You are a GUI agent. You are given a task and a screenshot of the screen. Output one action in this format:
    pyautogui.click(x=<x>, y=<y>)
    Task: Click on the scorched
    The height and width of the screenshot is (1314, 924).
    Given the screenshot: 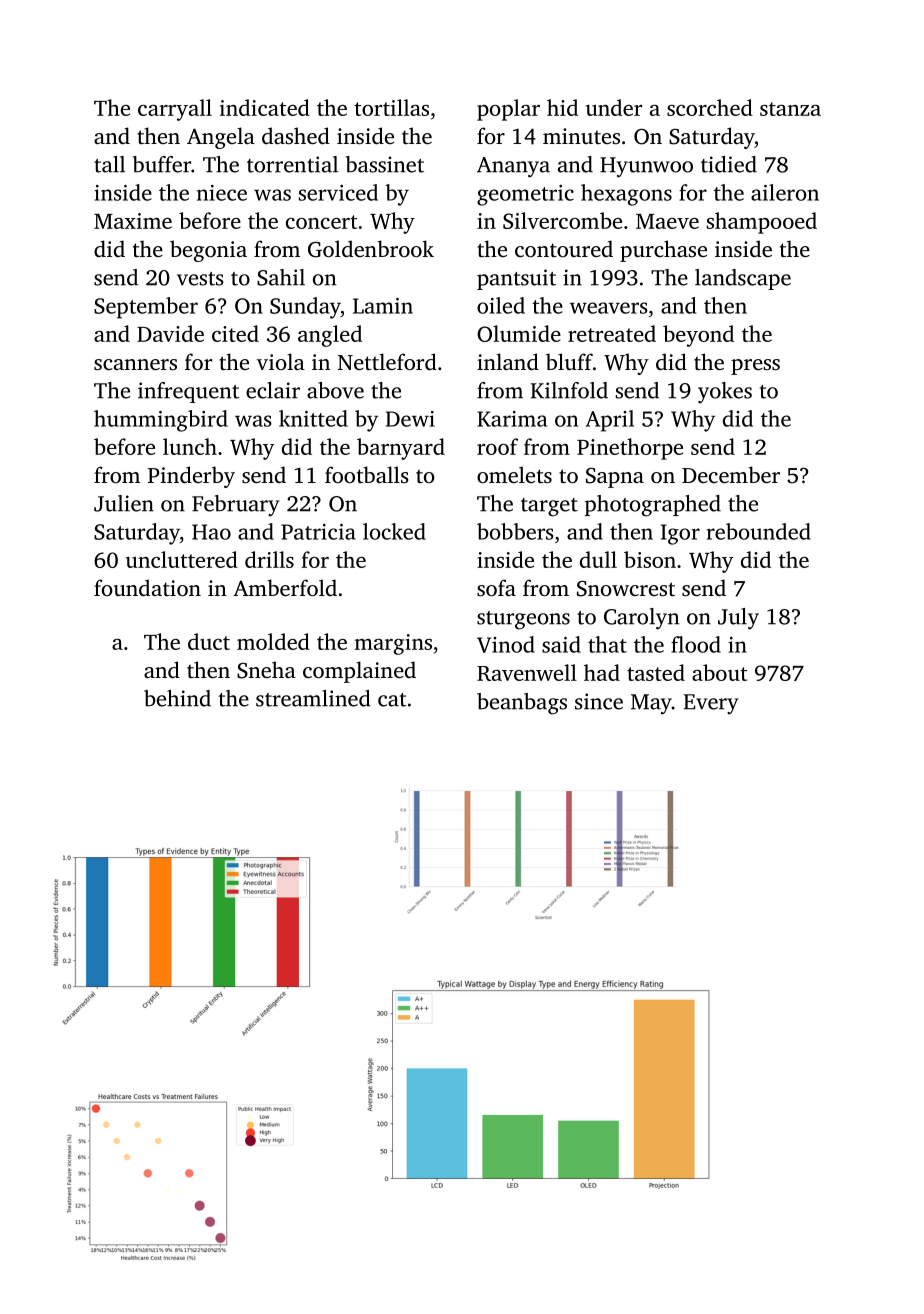 What is the action you would take?
    pyautogui.click(x=710, y=107)
